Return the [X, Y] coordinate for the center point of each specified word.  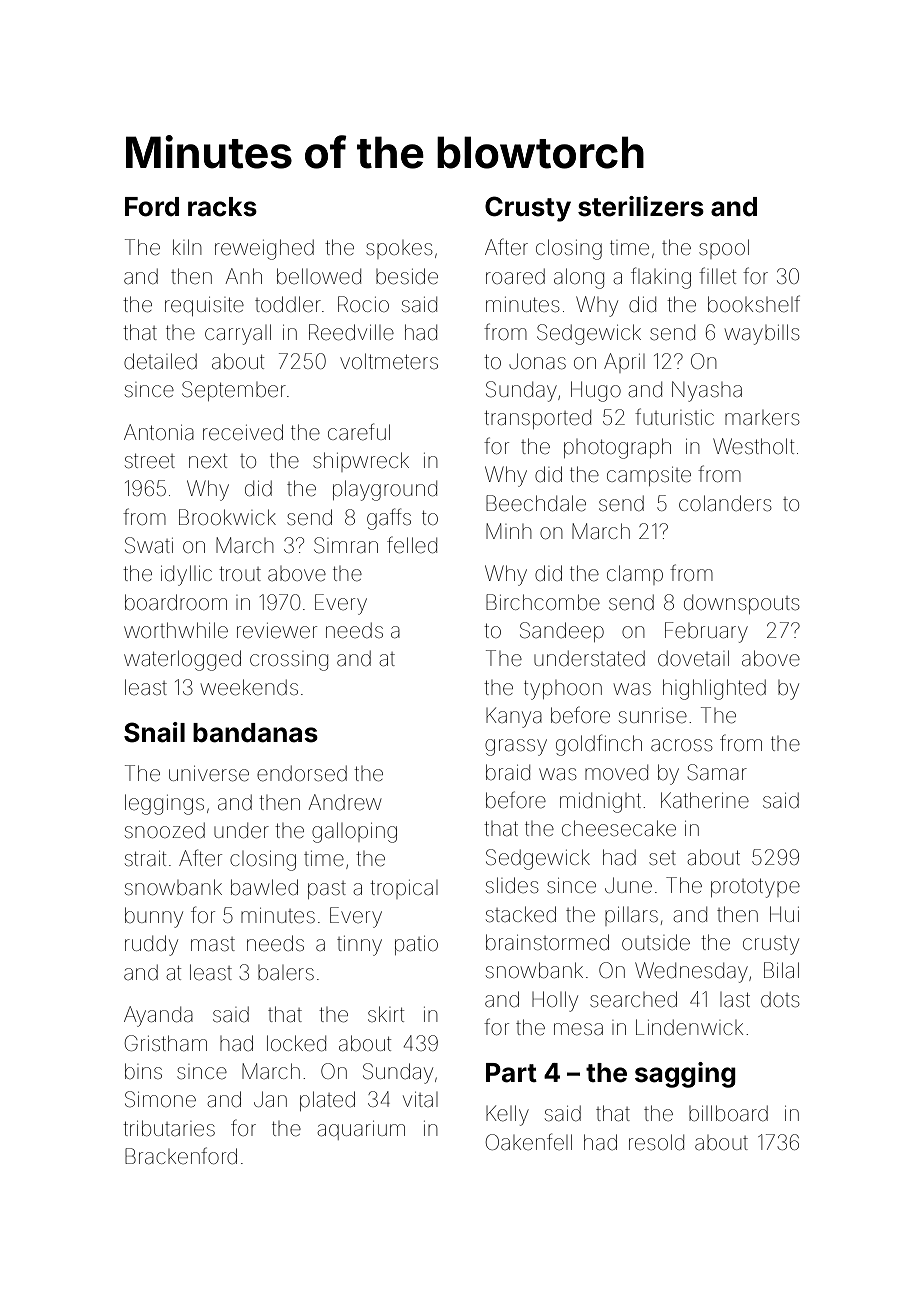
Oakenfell [529, 1141]
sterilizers [641, 206]
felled [412, 545]
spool [724, 249]
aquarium [361, 1130]
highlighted [714, 689]
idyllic [186, 575]
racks [222, 207]
